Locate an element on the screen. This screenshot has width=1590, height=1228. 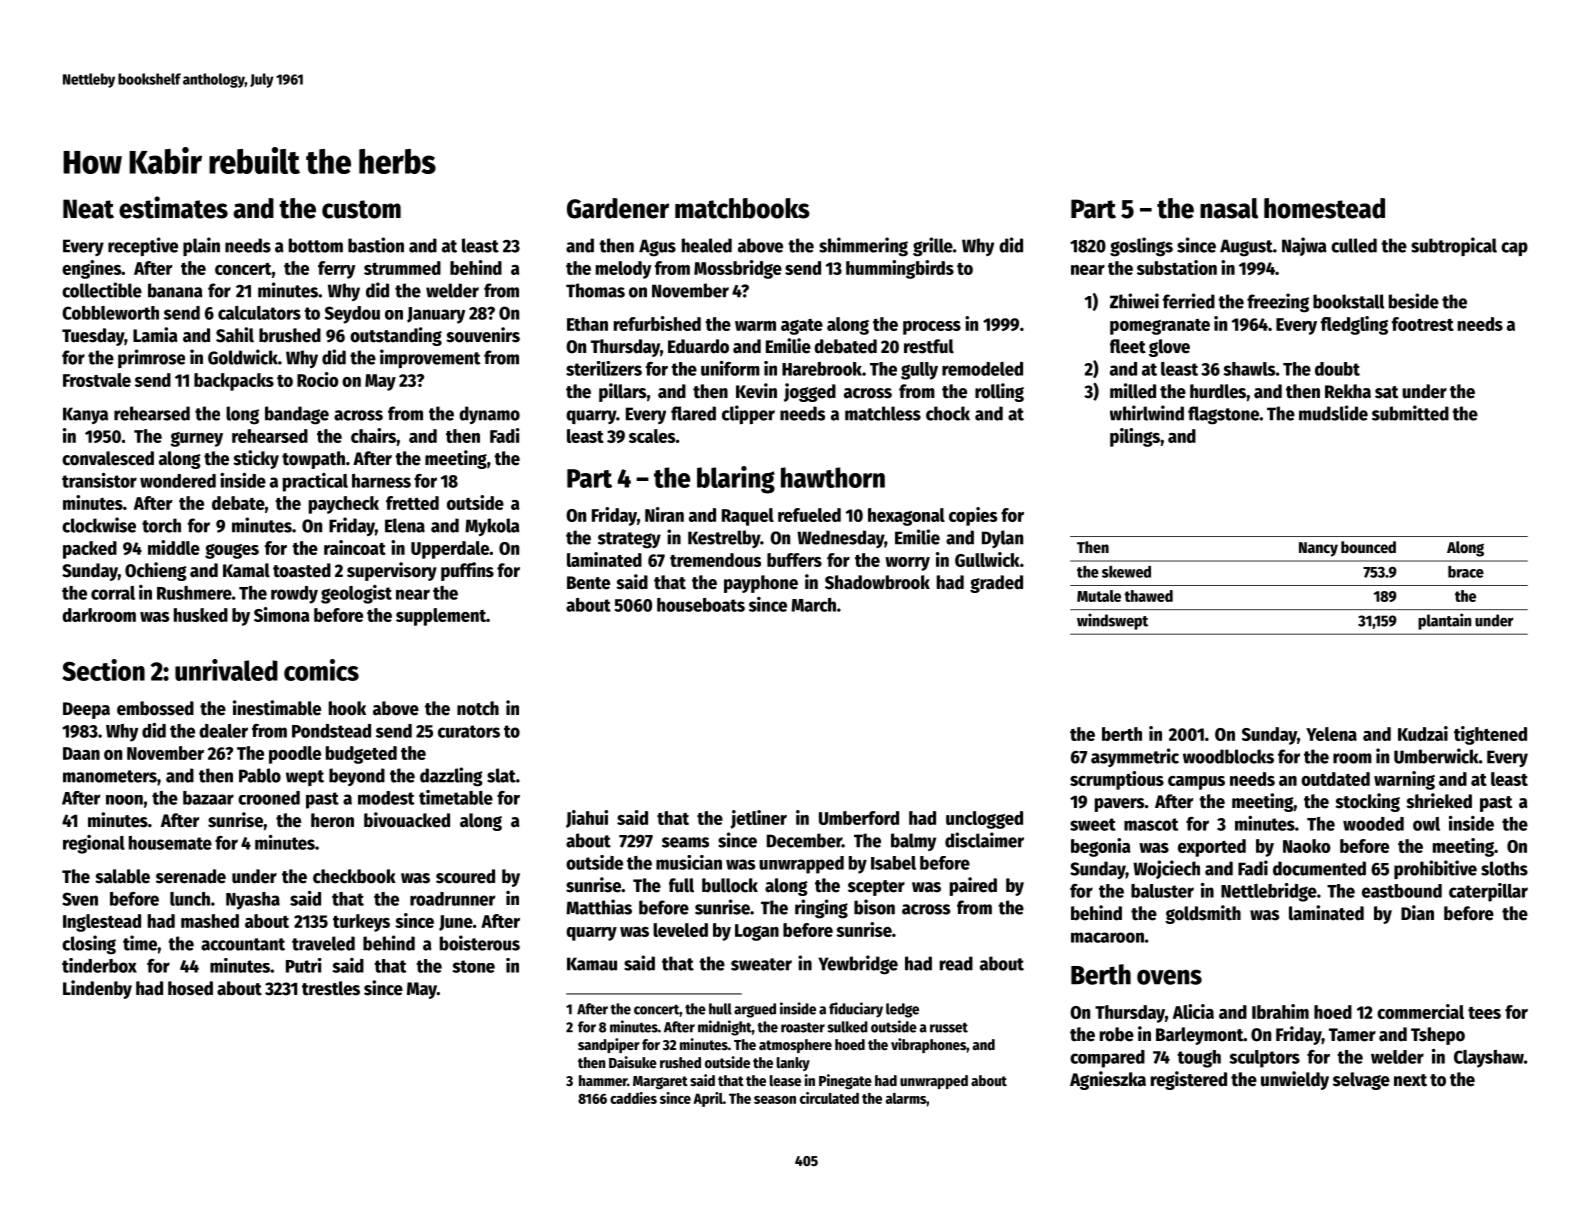
asymmetric is located at coordinates (1135, 757).
